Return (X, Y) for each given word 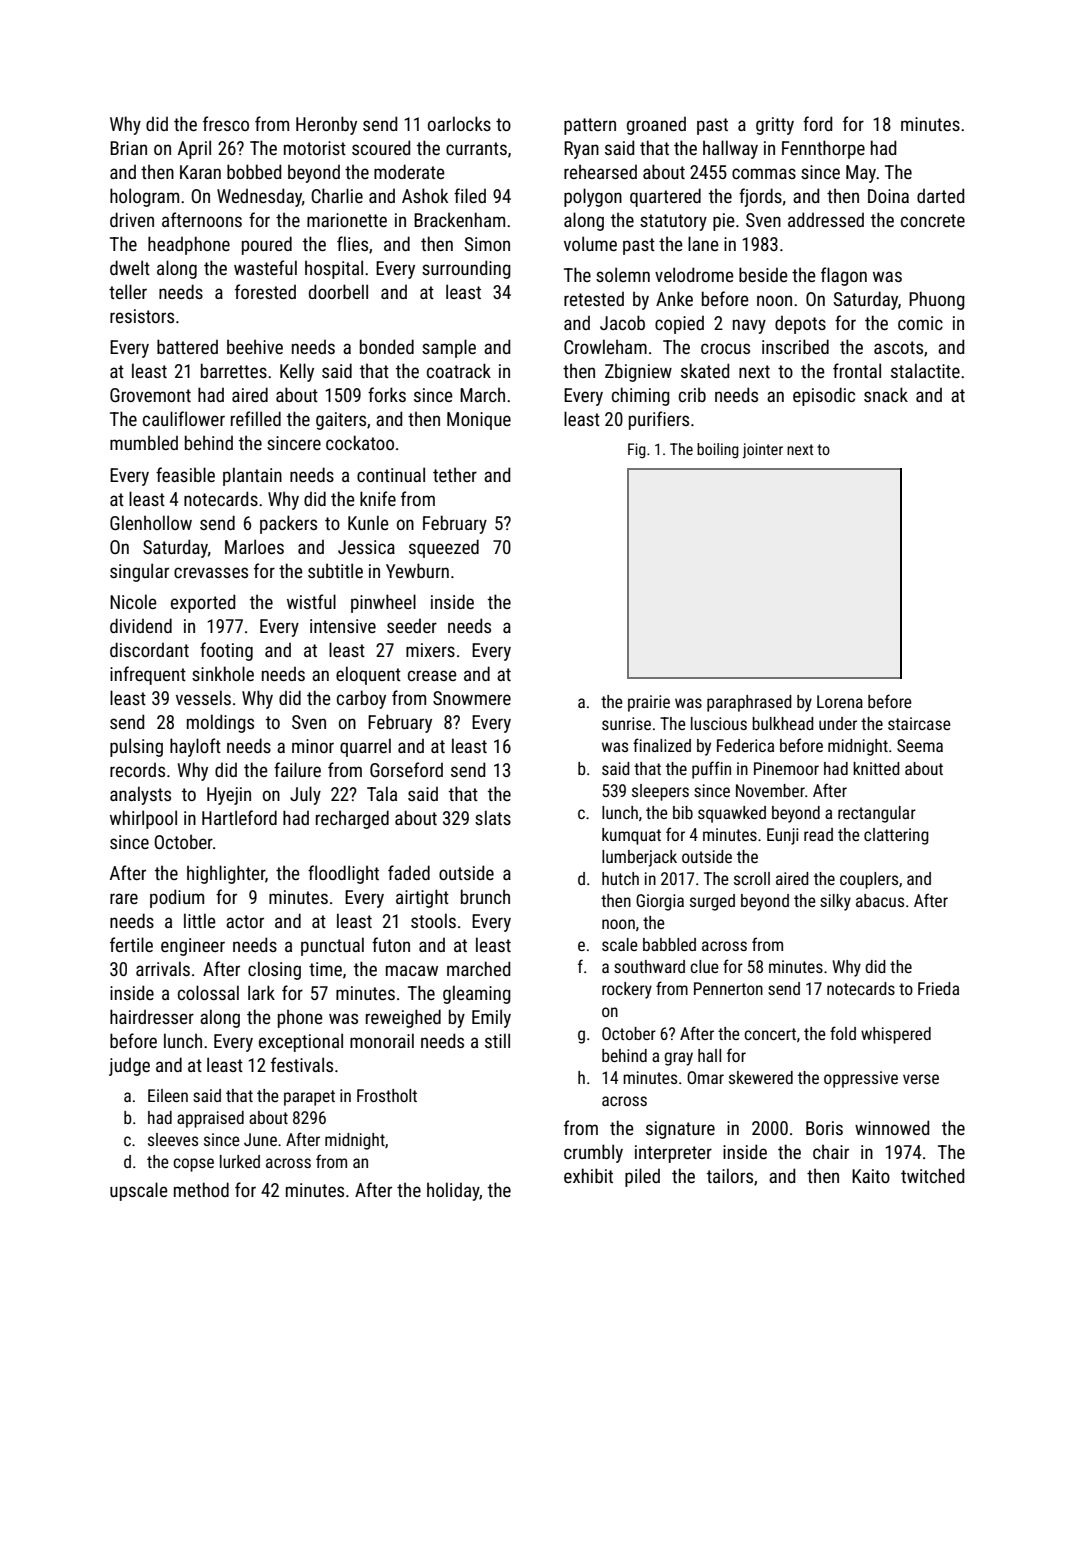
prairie (649, 703)
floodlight (343, 874)
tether (455, 474)
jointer (762, 450)
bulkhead (783, 723)
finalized (662, 745)
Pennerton (728, 988)
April (194, 149)
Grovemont (150, 395)
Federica (745, 745)
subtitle (335, 570)
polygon (593, 197)
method (201, 1189)
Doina (888, 196)
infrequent (148, 675)
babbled (669, 944)
